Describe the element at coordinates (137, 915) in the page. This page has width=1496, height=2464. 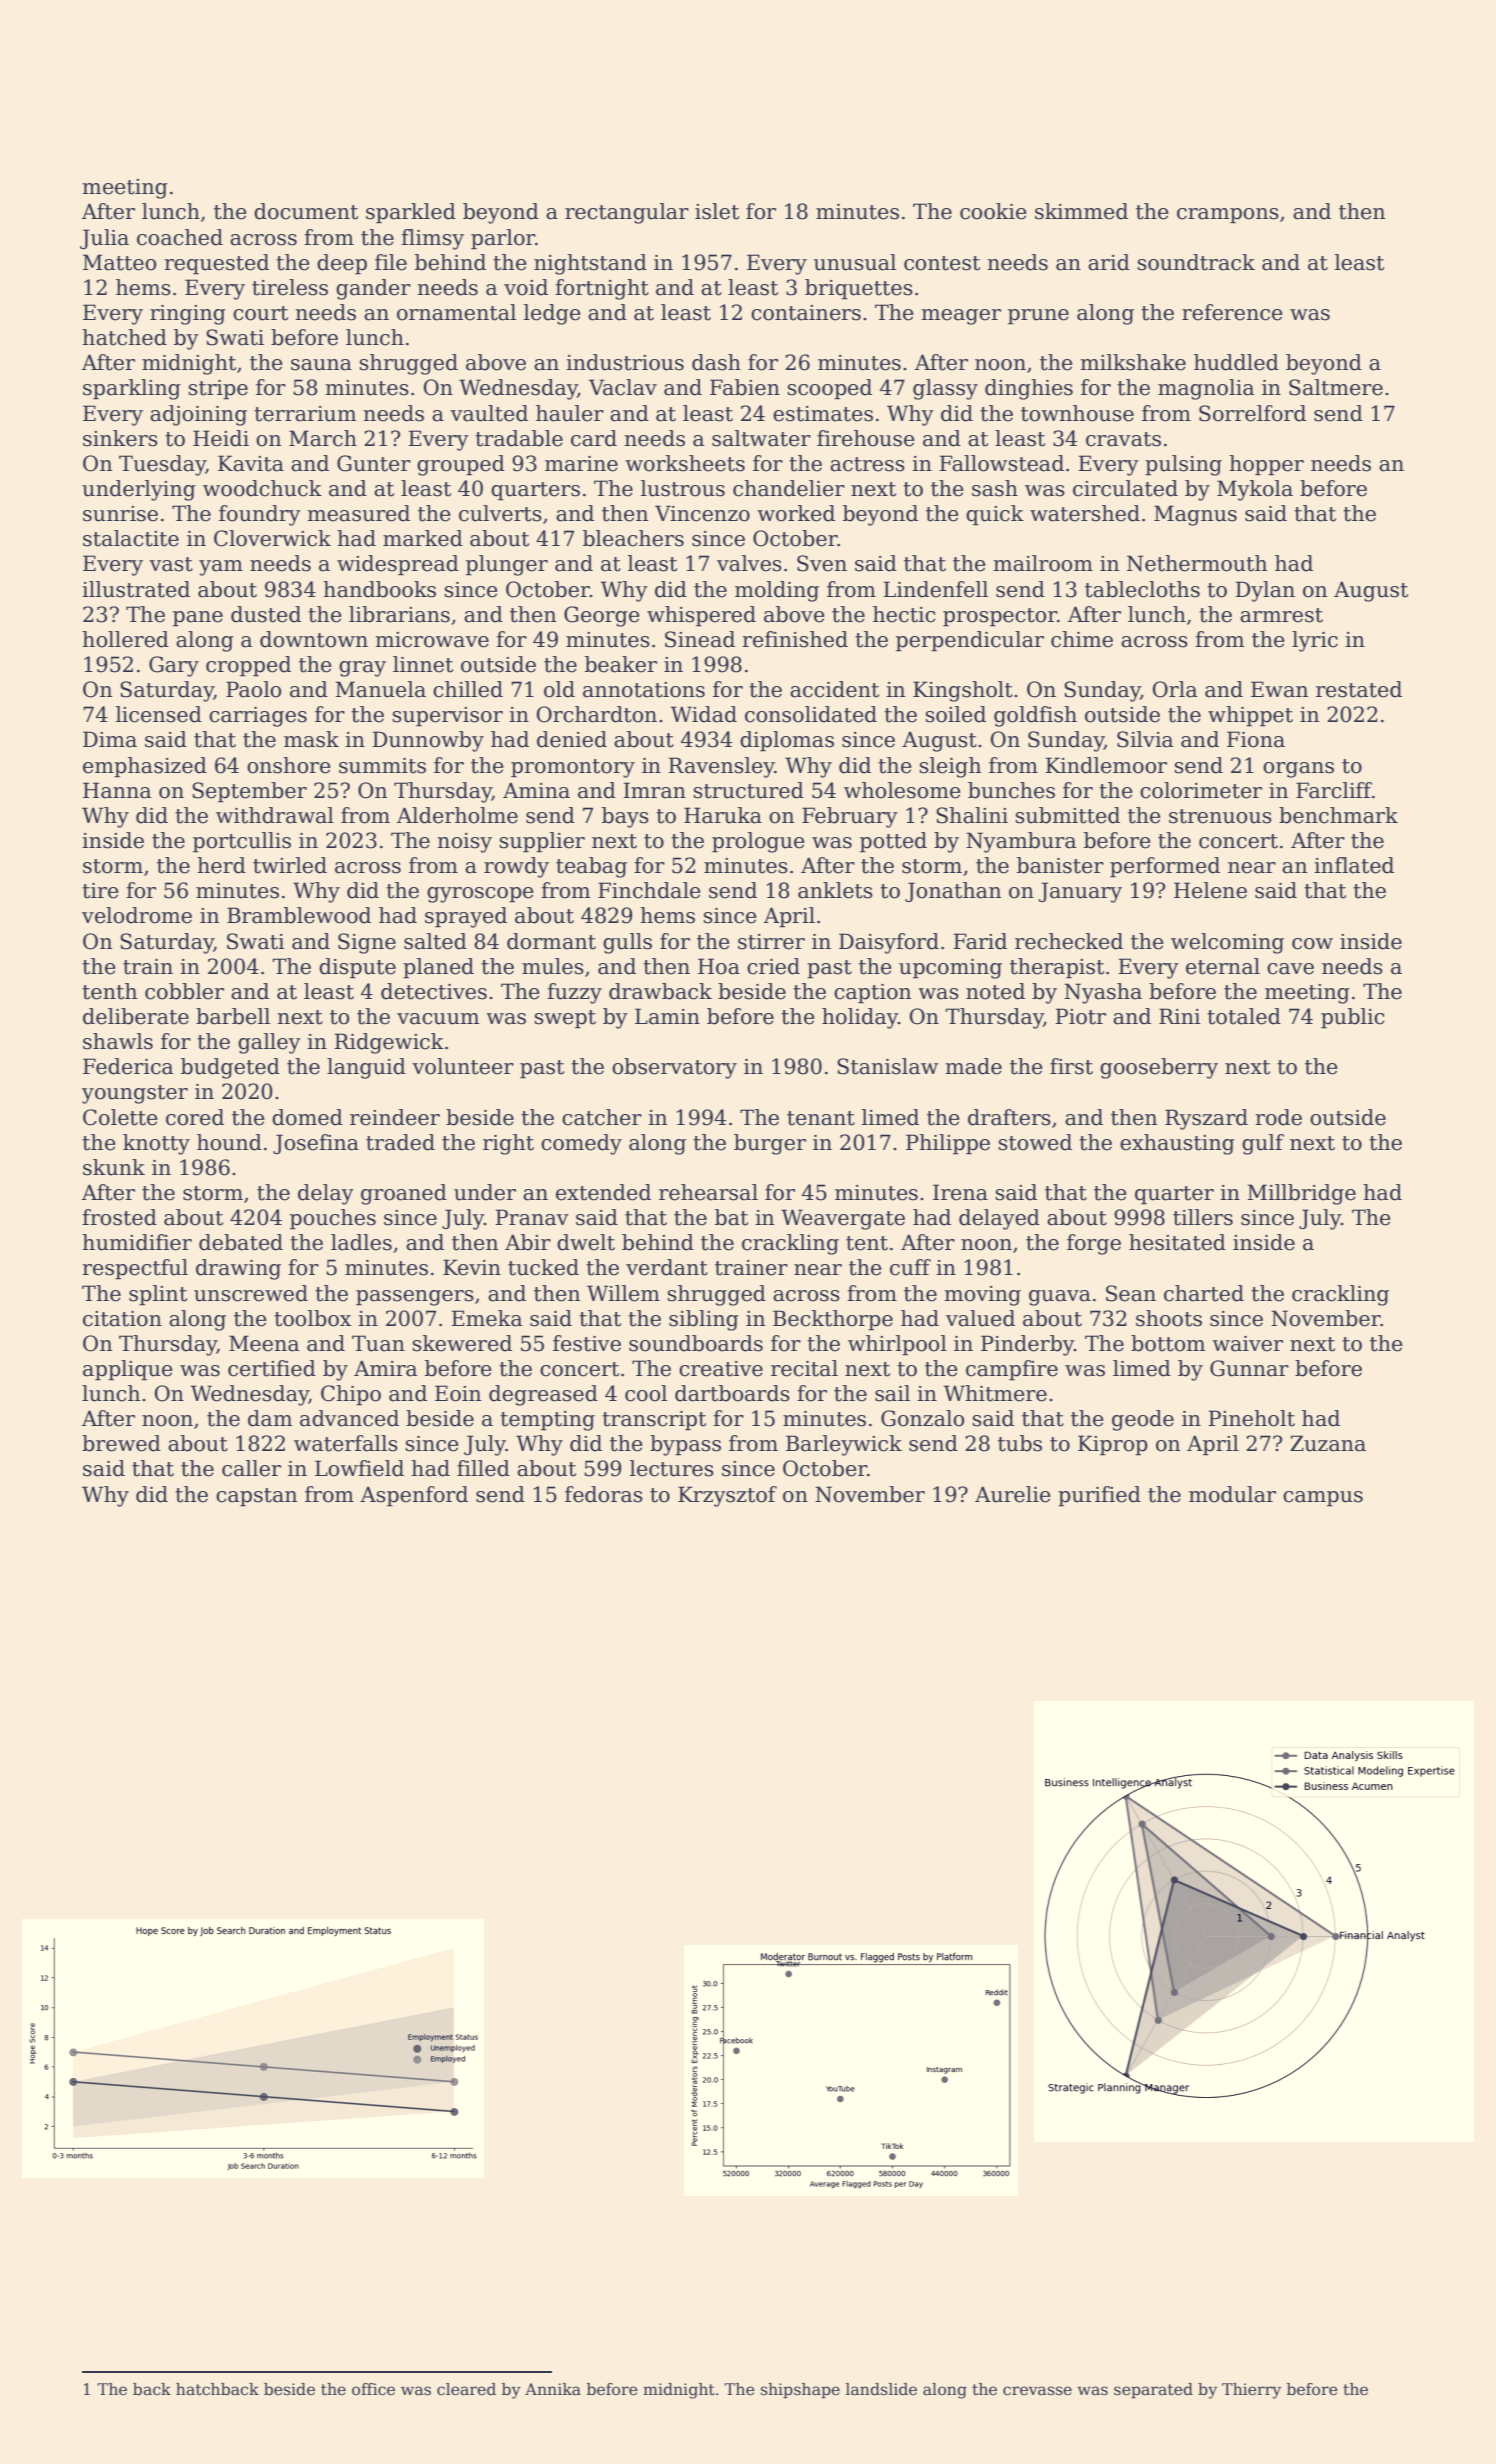
I see `velodrome` at that location.
